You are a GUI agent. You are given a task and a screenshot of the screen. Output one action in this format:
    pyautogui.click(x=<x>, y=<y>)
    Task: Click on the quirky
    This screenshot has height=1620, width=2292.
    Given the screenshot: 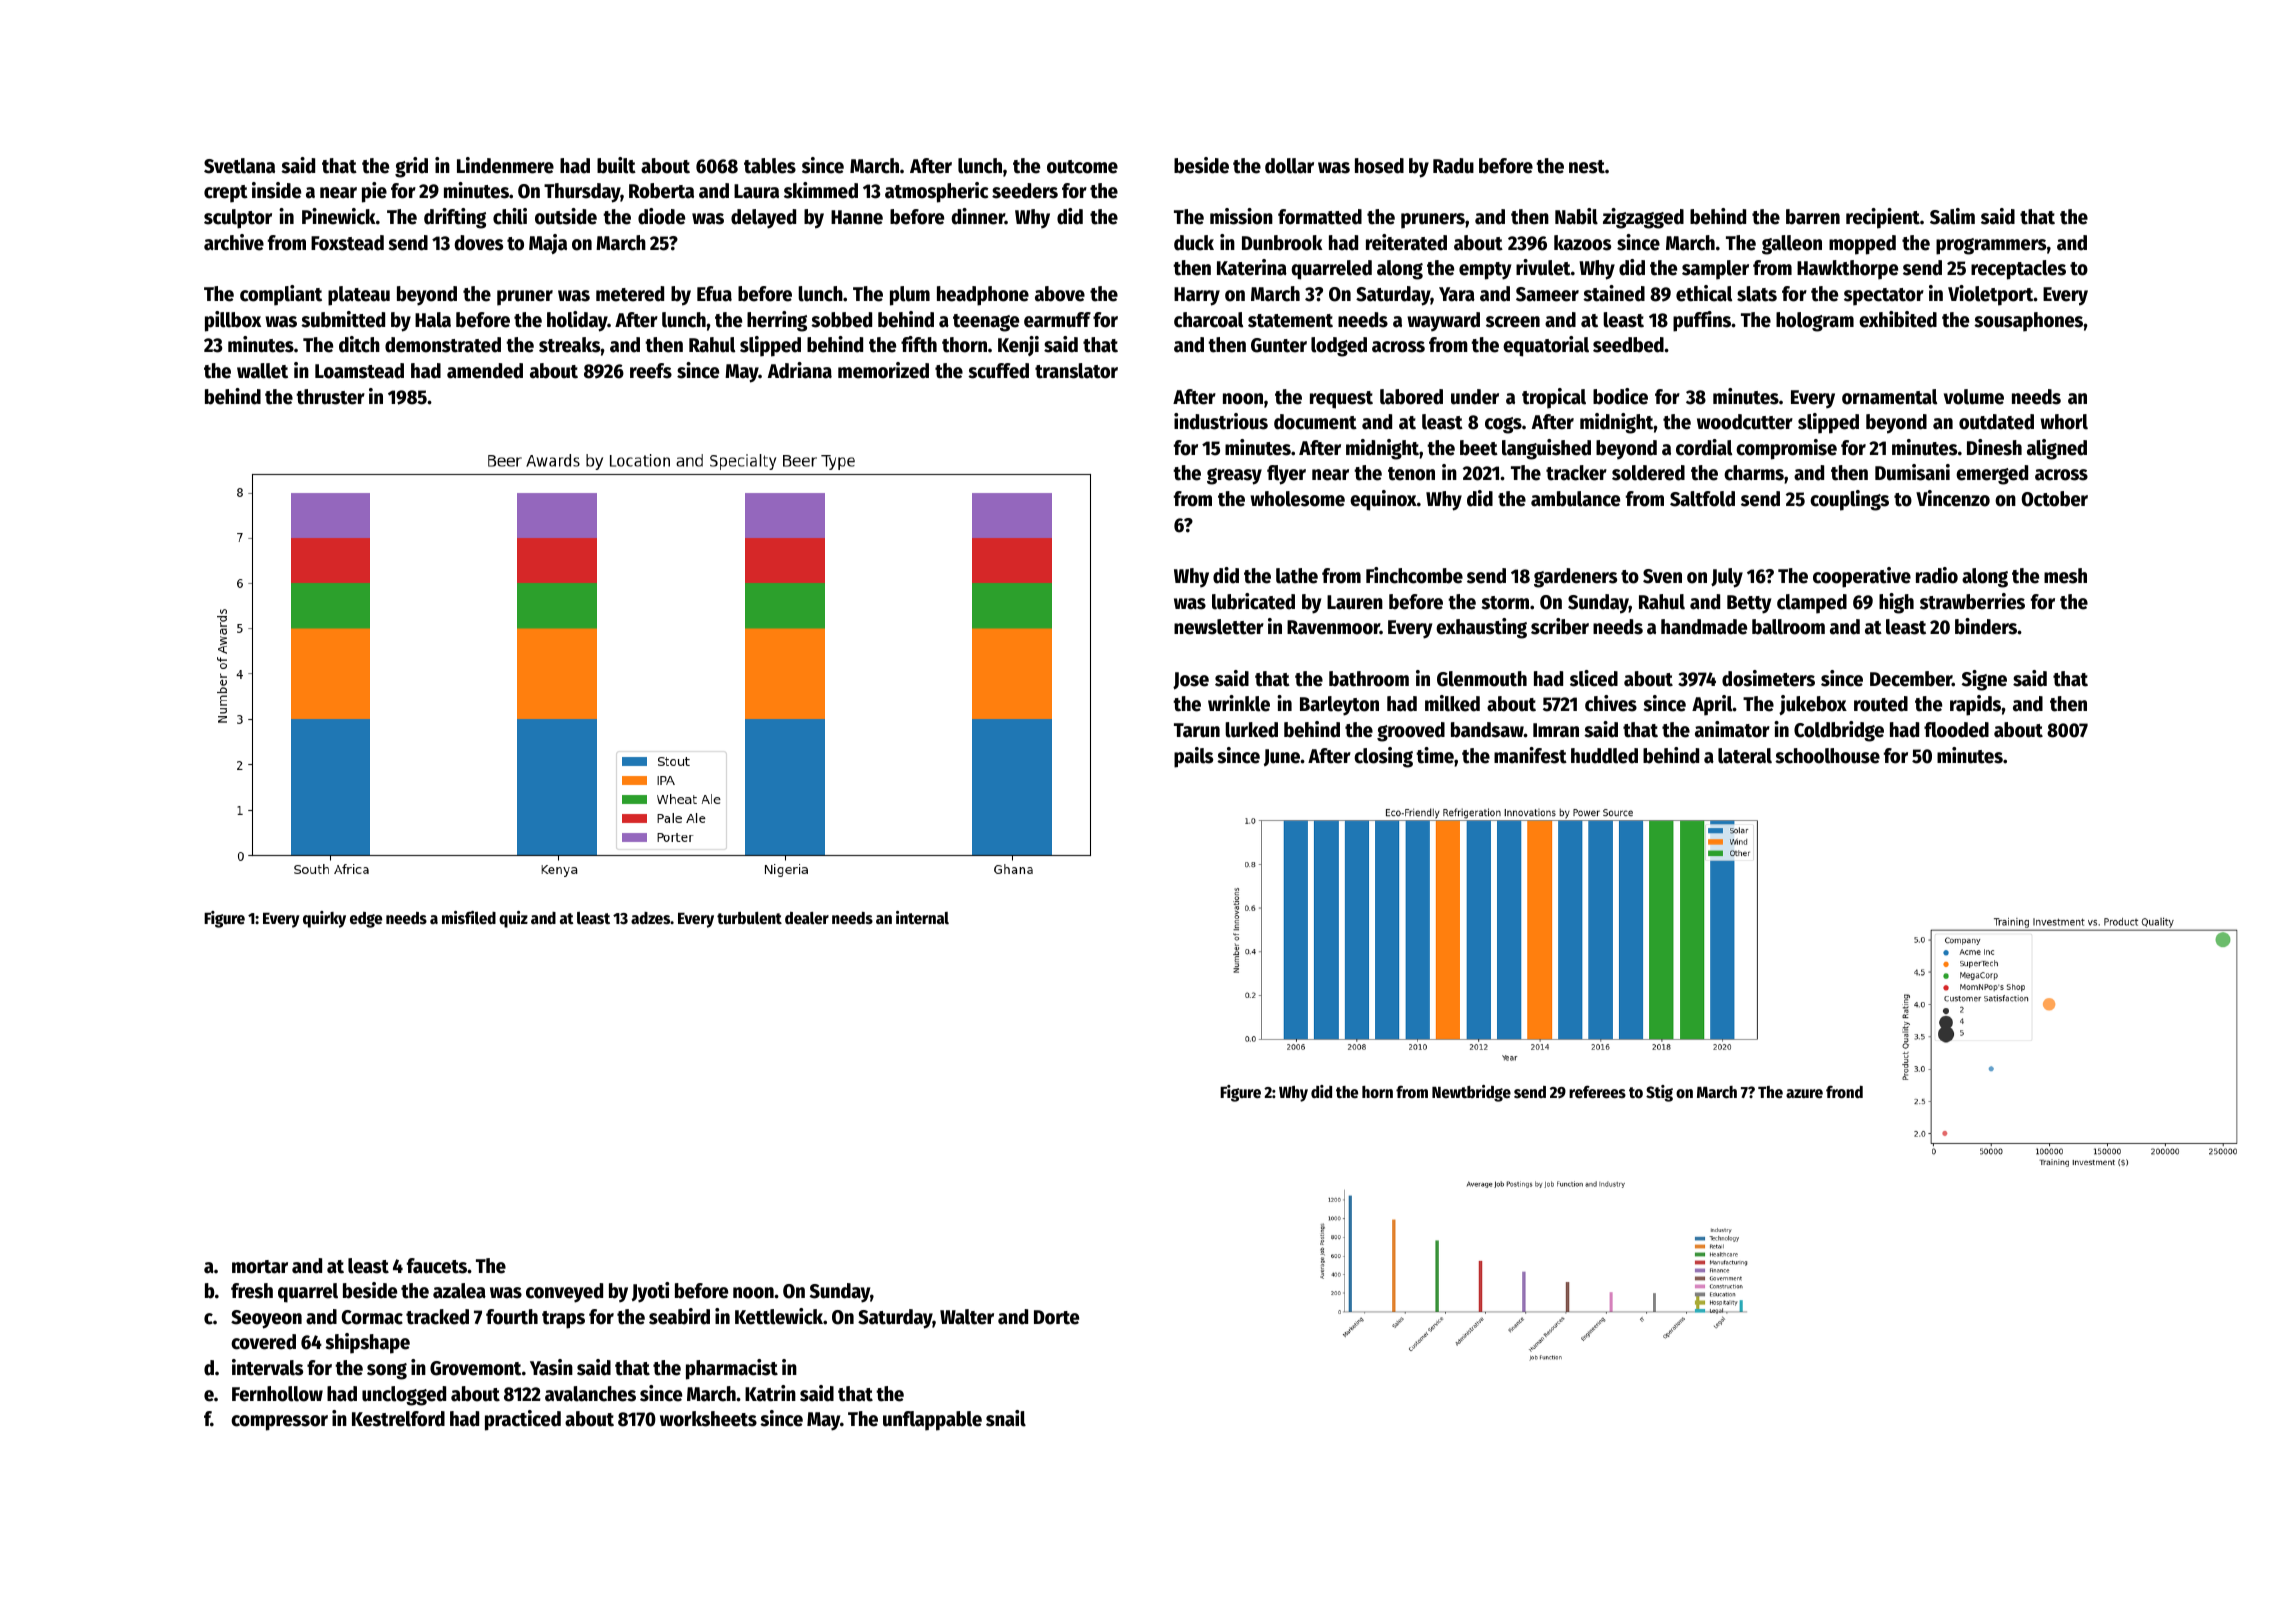 What is the action you would take?
    pyautogui.click(x=324, y=919)
